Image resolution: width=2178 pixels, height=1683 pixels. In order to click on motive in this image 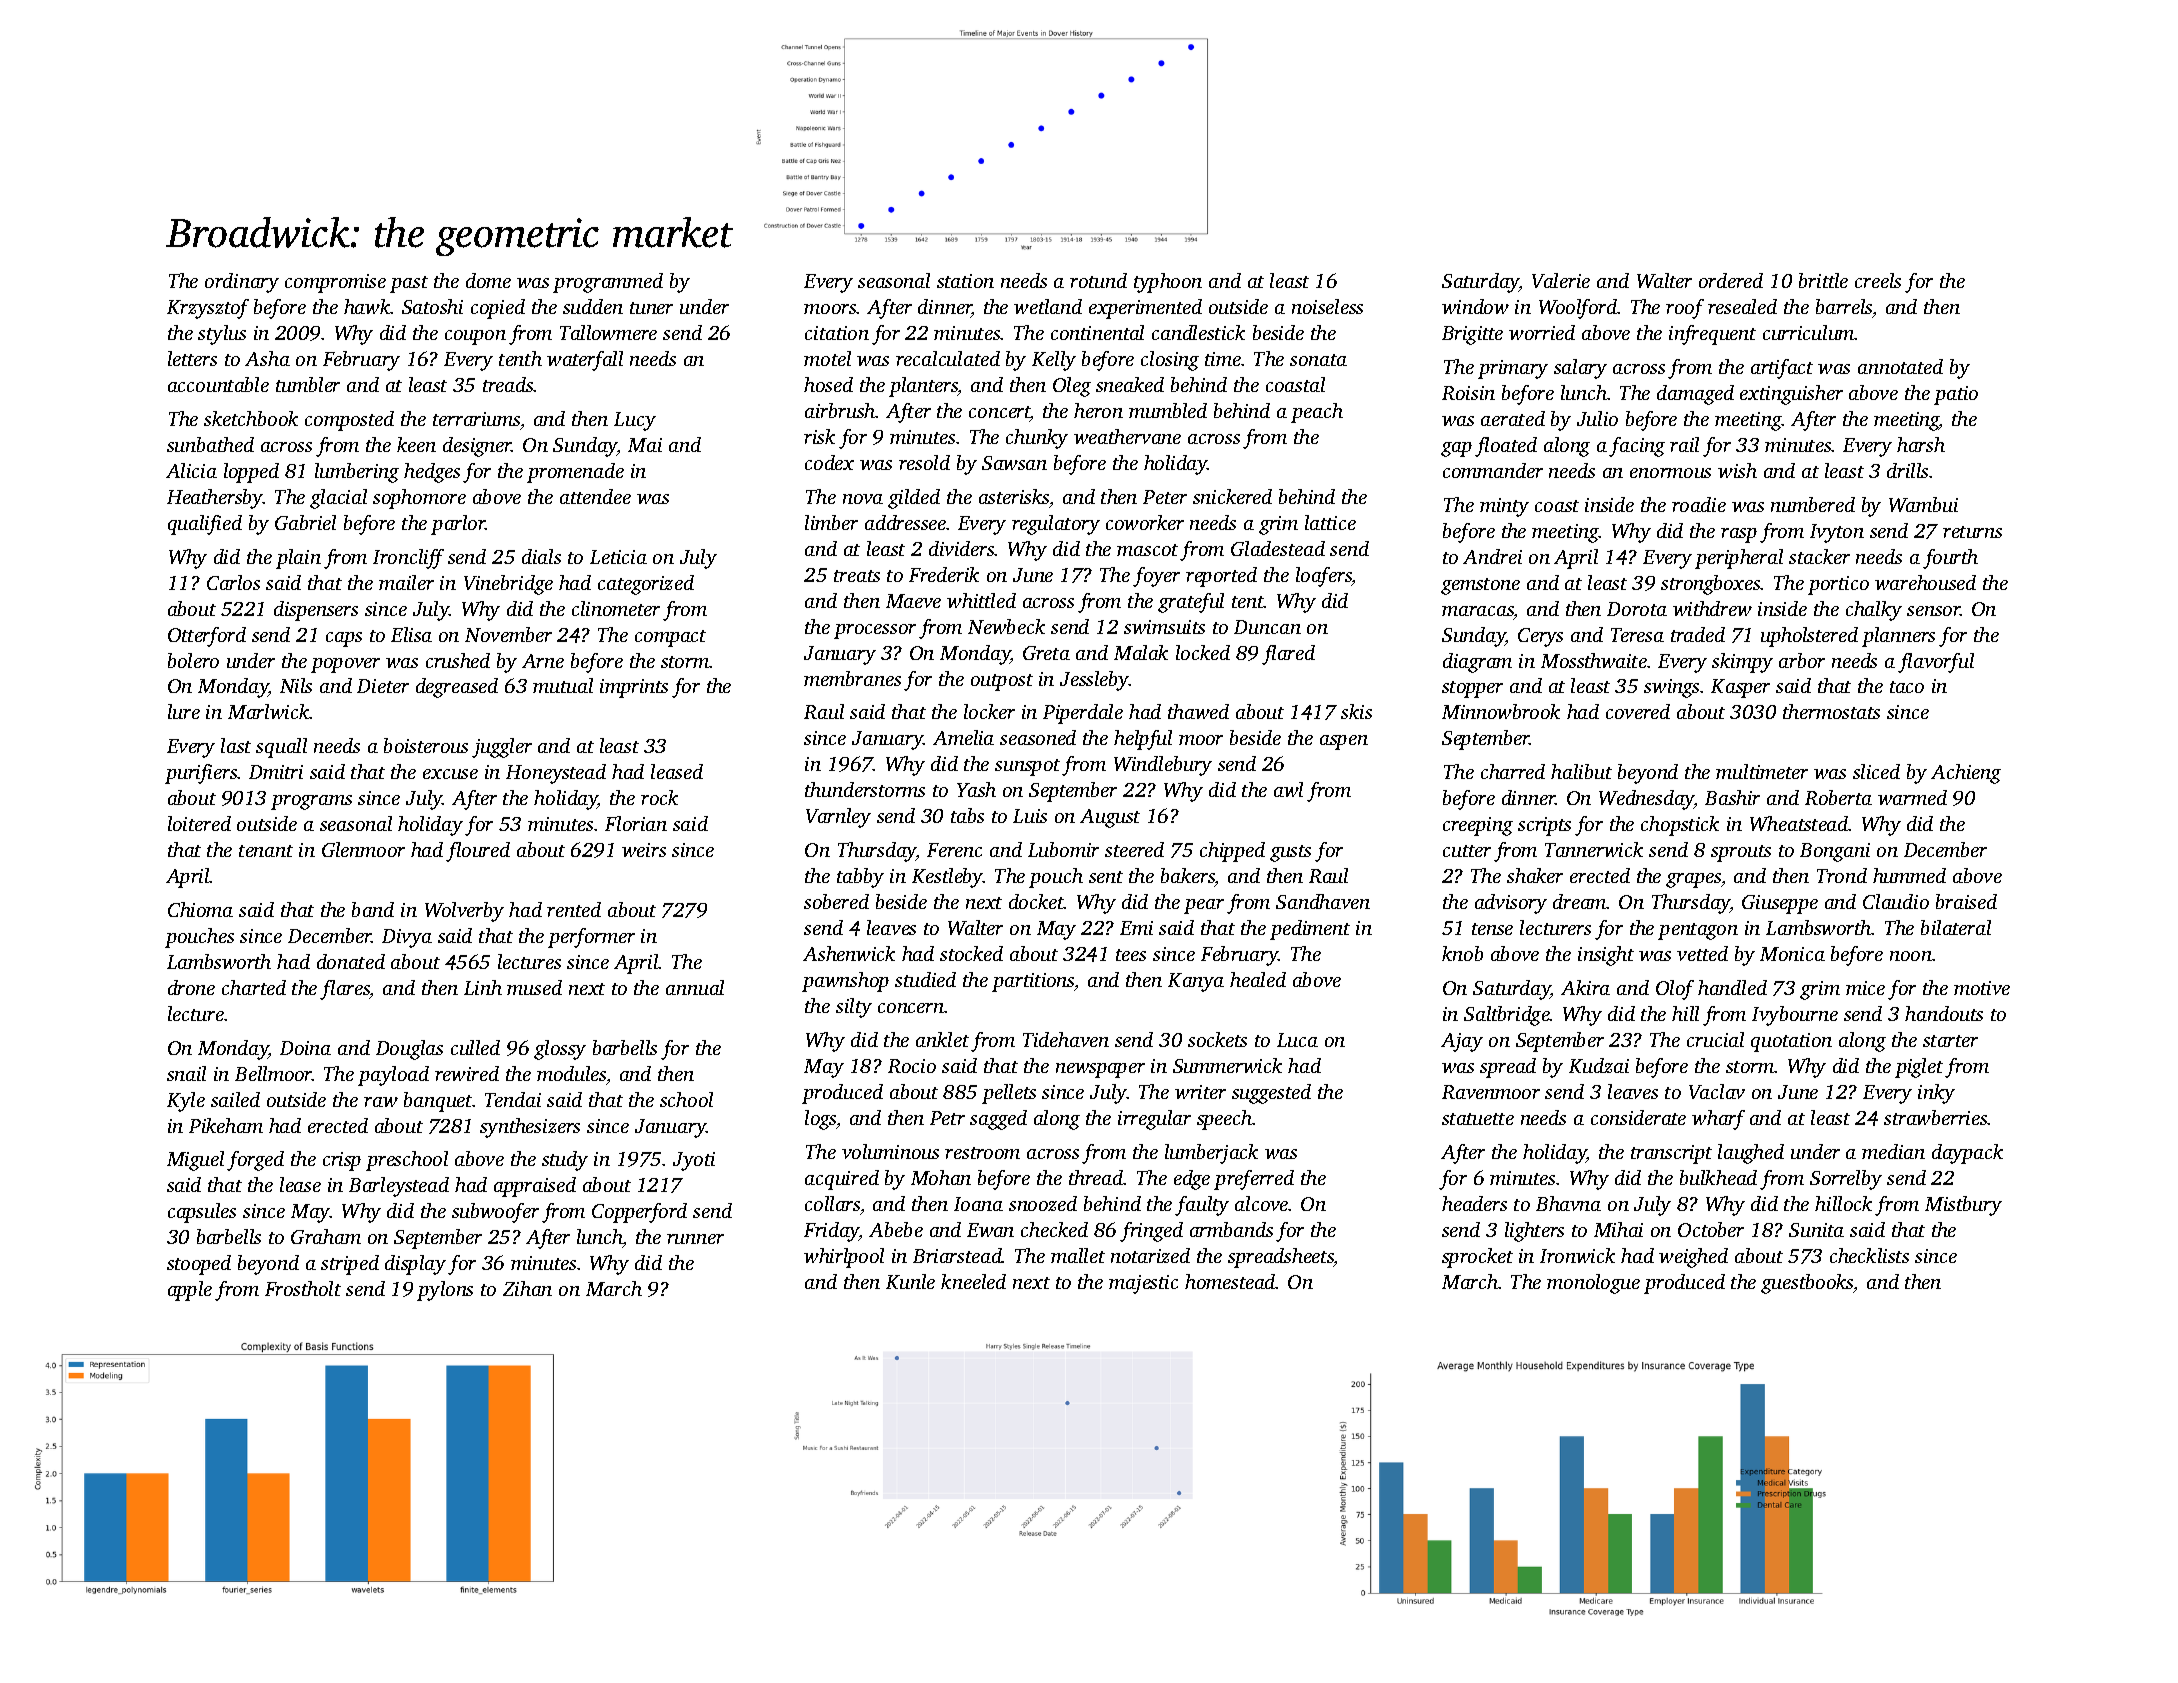, I will do `click(1982, 988)`.
